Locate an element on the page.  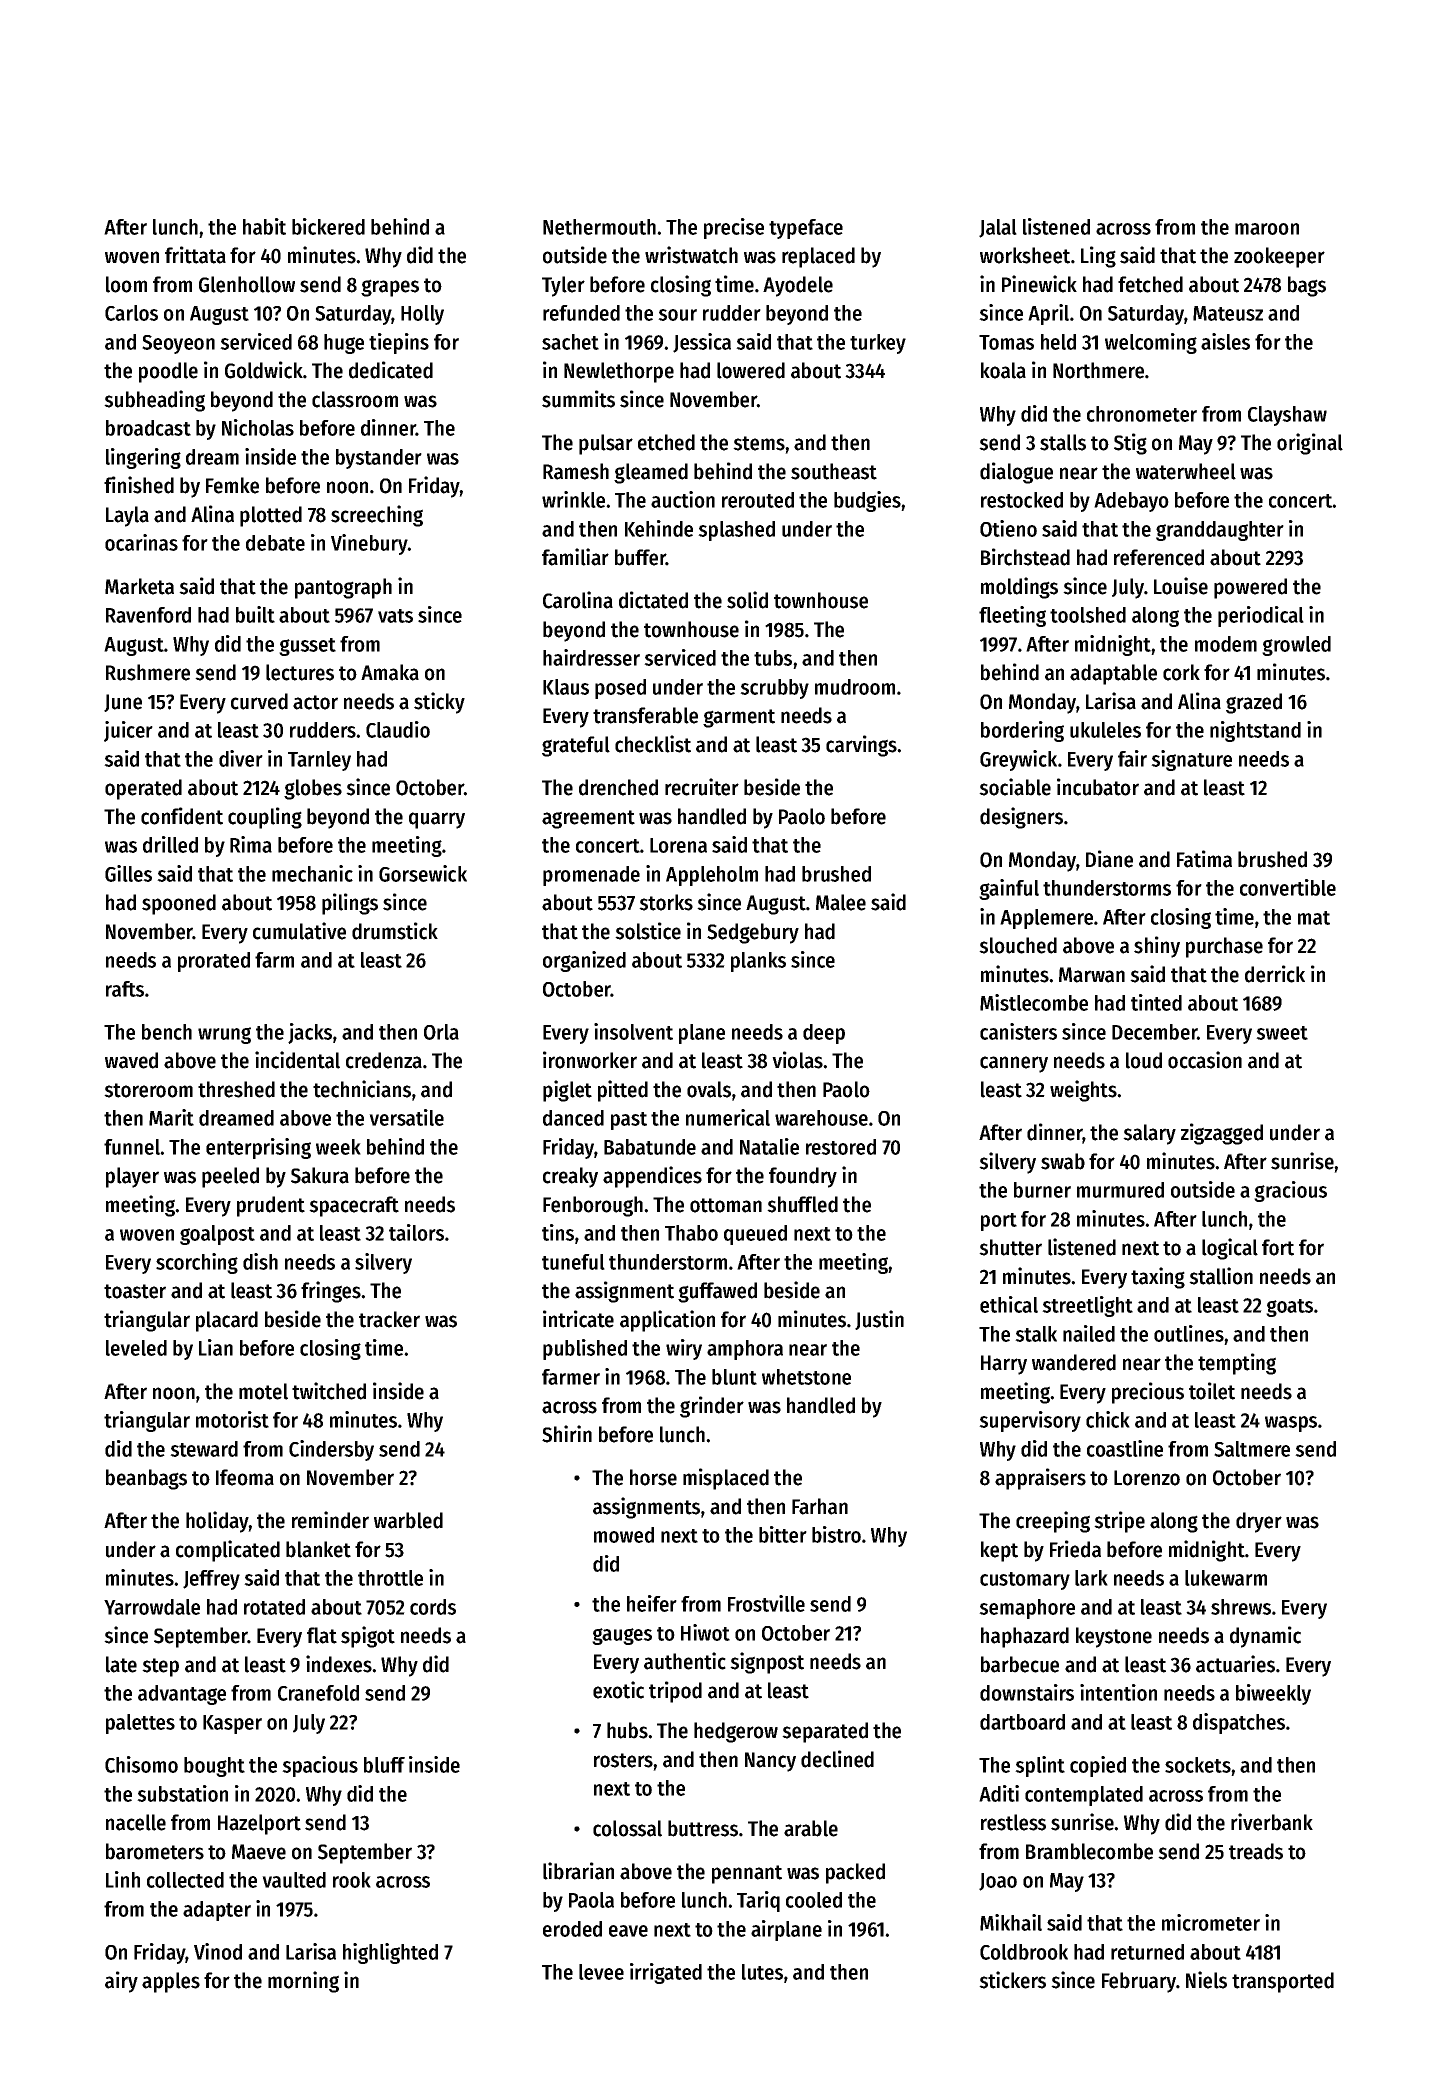
planks is located at coordinates (758, 962).
